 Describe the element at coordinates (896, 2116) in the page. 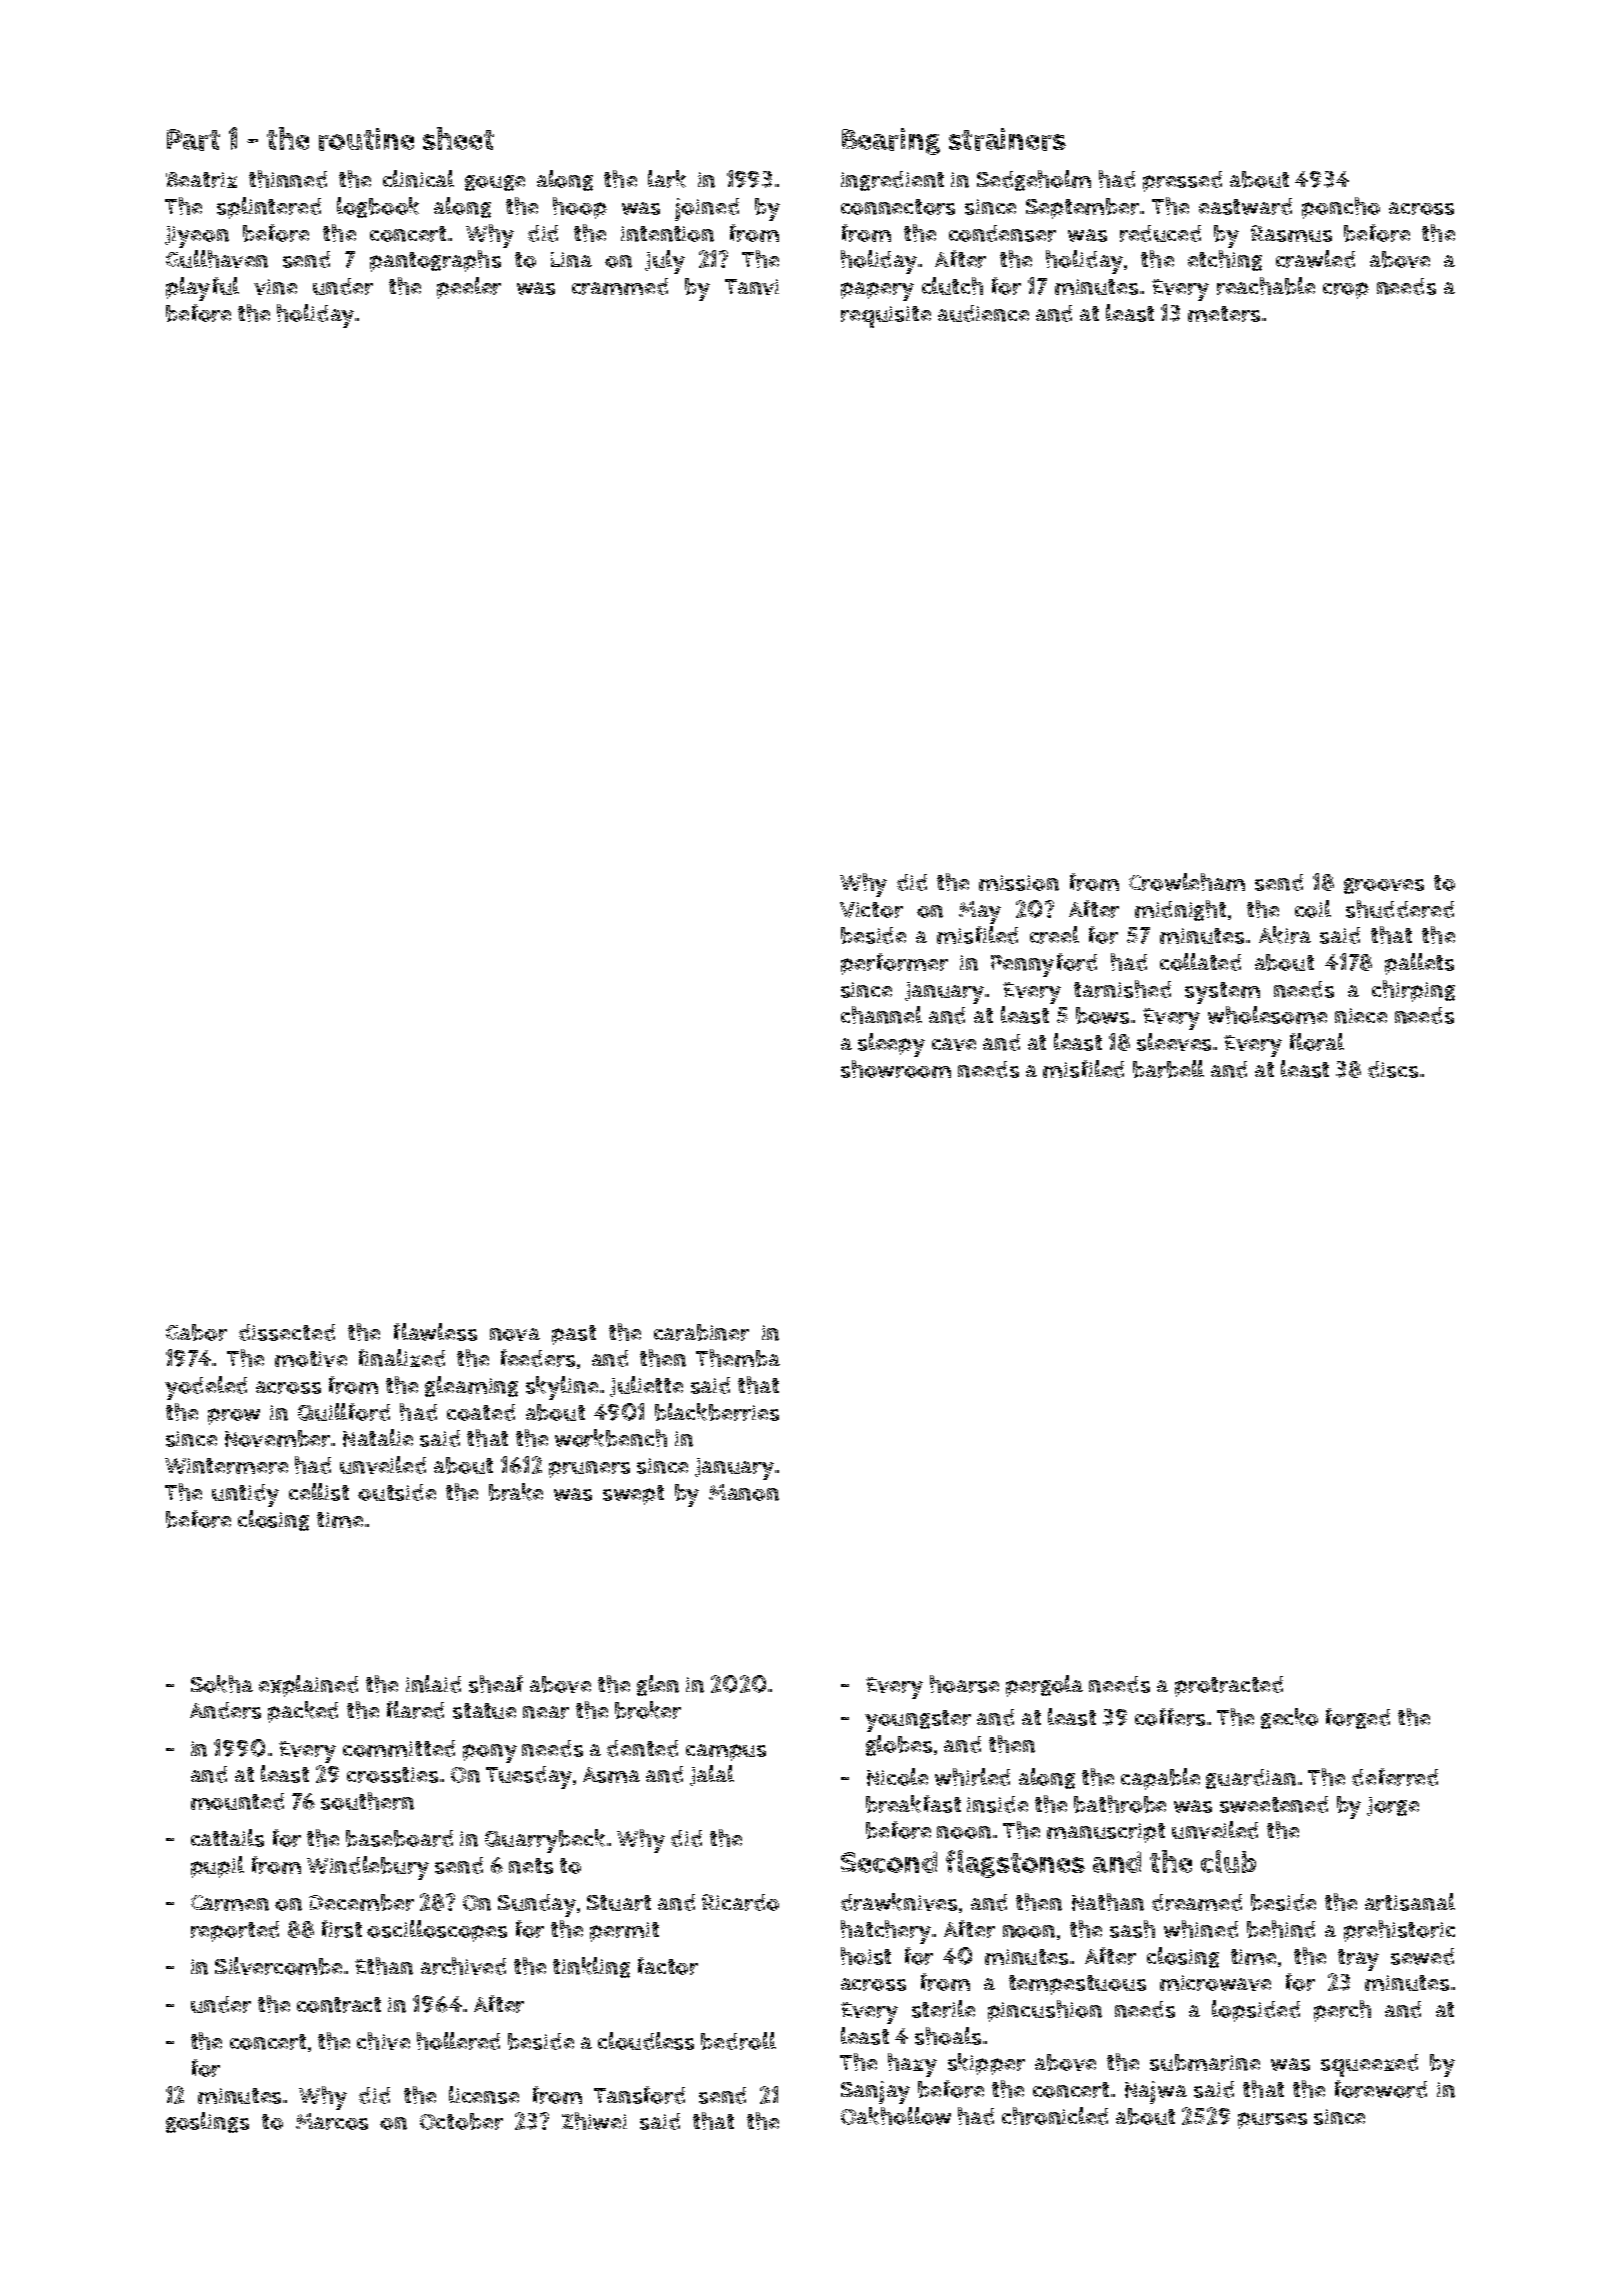

I see `Oakhollow` at that location.
